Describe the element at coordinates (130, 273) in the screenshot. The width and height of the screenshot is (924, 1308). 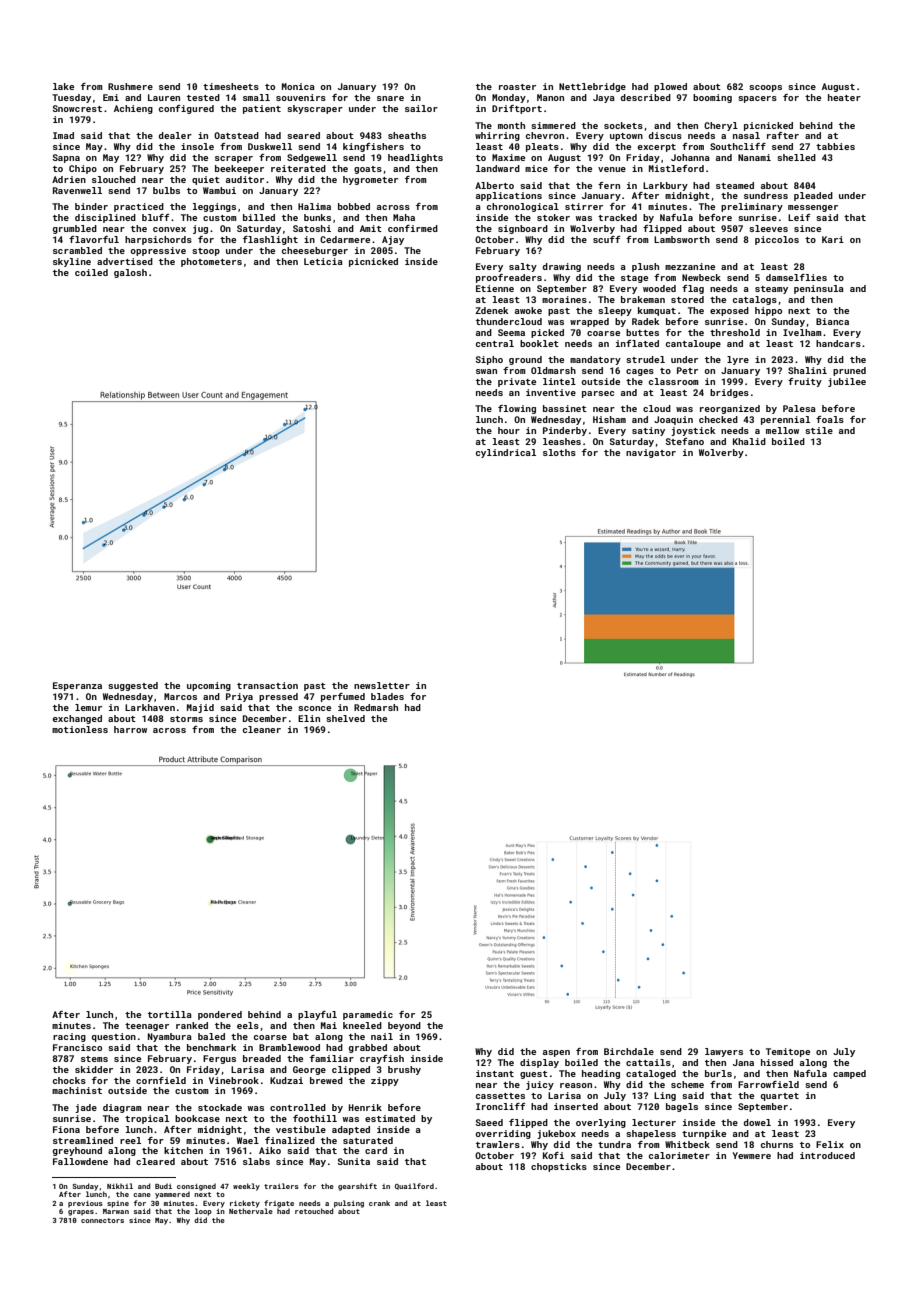
I see `galosh` at that location.
